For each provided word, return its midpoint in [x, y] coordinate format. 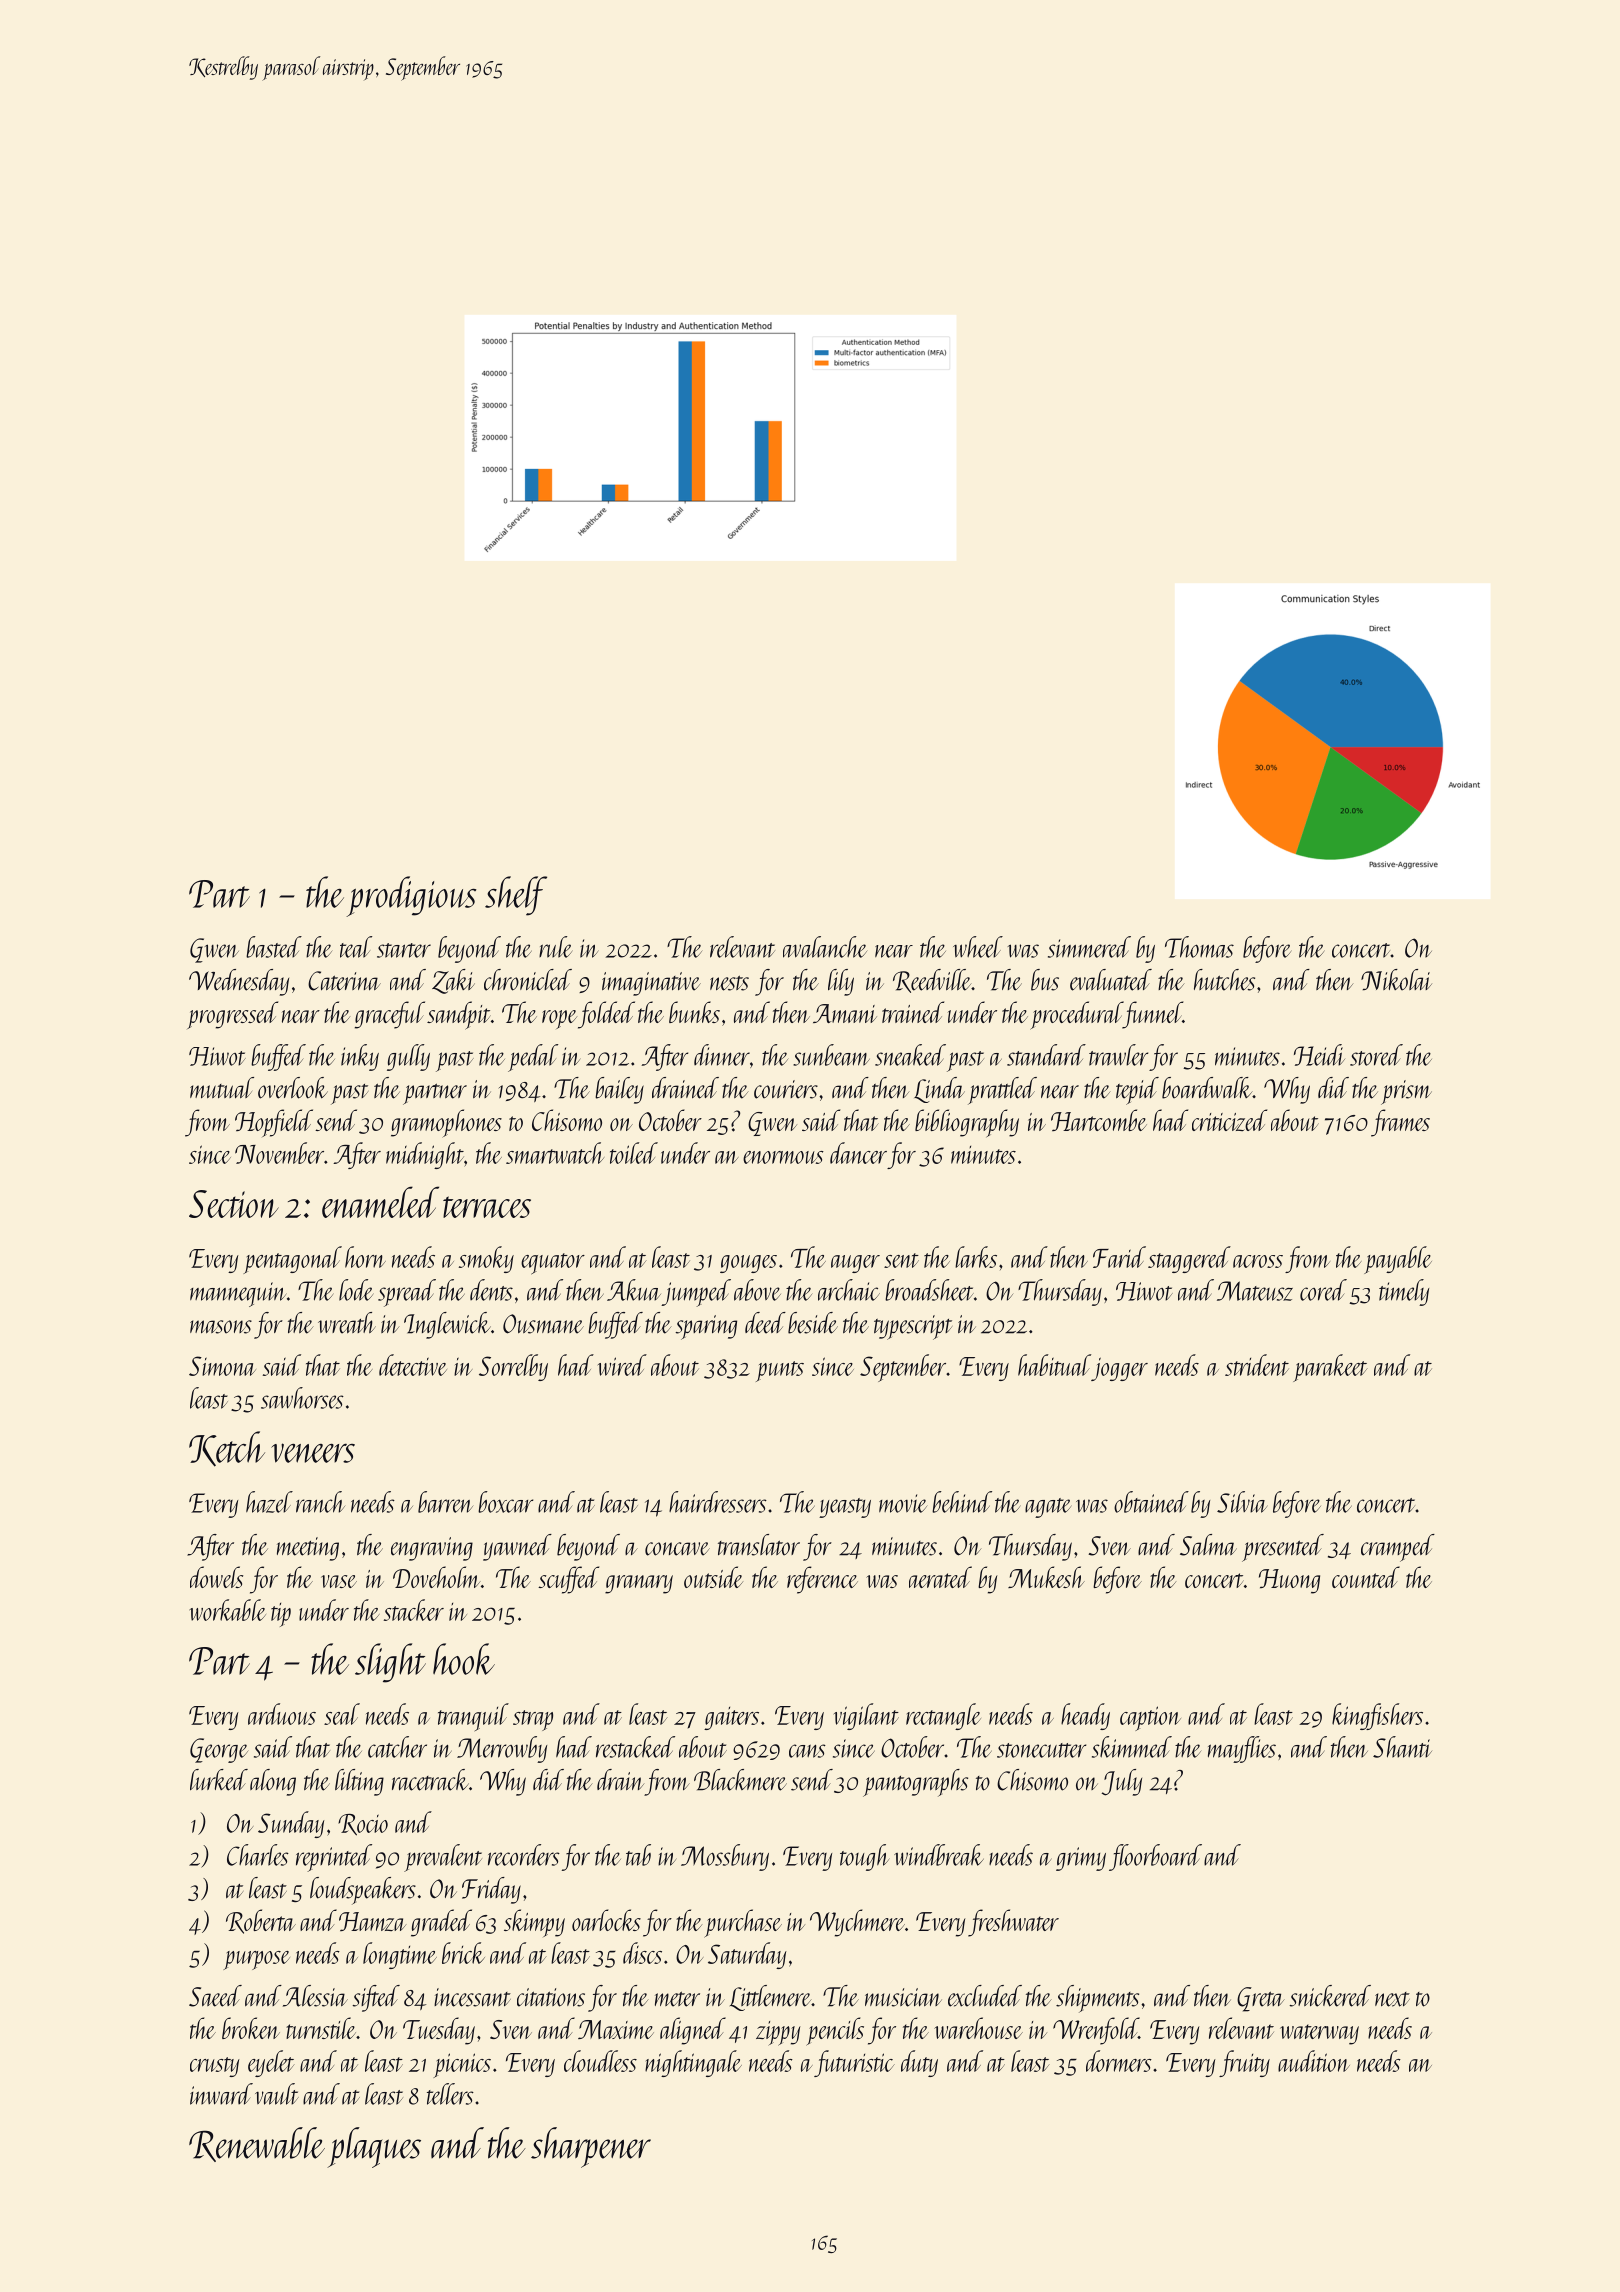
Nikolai [1396, 980]
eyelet [271, 2063]
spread [407, 1293]
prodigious [411, 896]
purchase [743, 1923]
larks [976, 1257]
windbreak [939, 1855]
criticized [1229, 1120]
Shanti [1402, 1747]
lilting [359, 1782]
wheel [978, 947]
